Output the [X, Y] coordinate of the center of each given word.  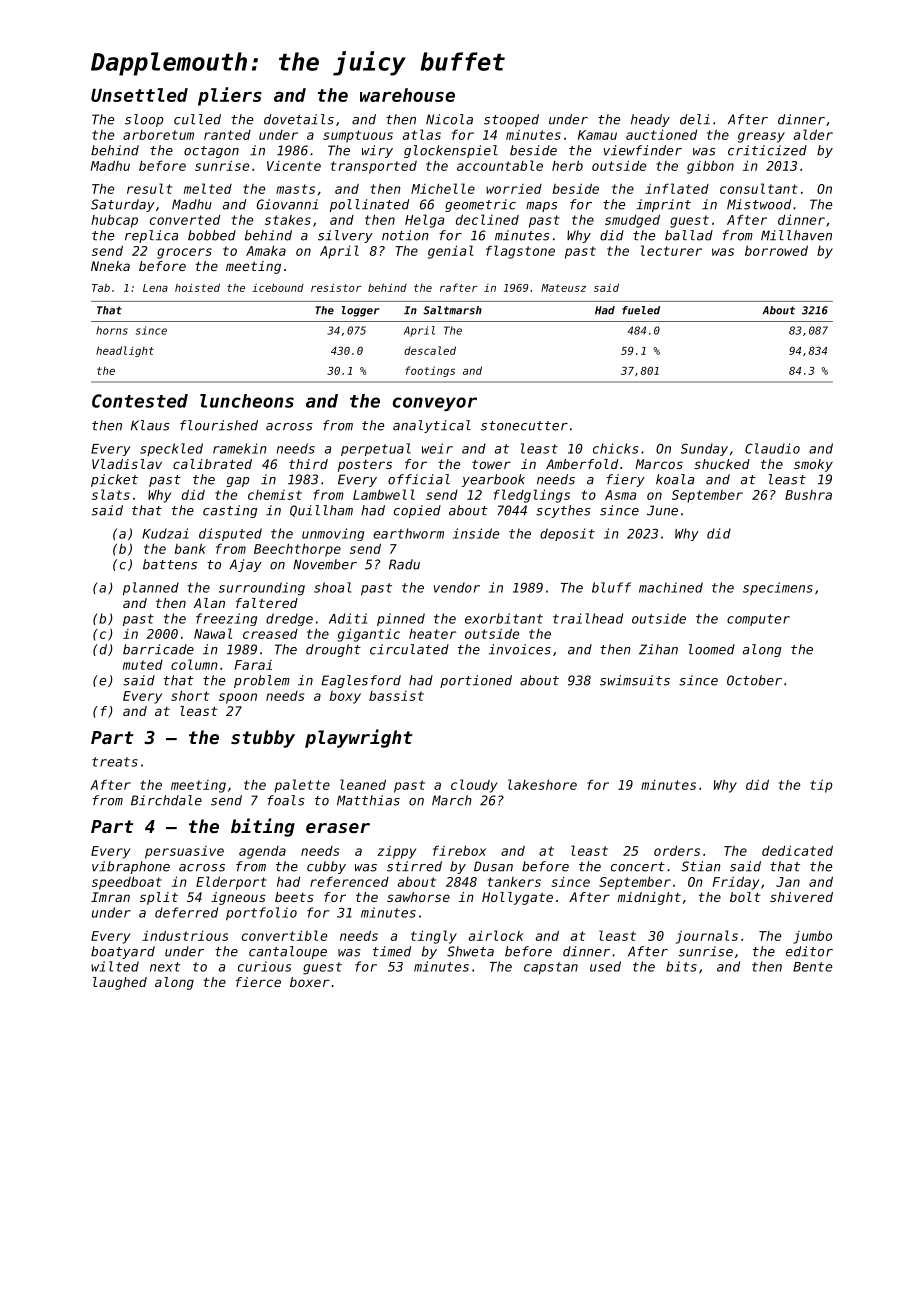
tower [491, 464]
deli [695, 119]
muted [143, 665]
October [754, 680]
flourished [219, 425]
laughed [120, 983]
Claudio [772, 448]
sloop [144, 120]
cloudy [474, 786]
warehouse [407, 95]
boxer [310, 982]
